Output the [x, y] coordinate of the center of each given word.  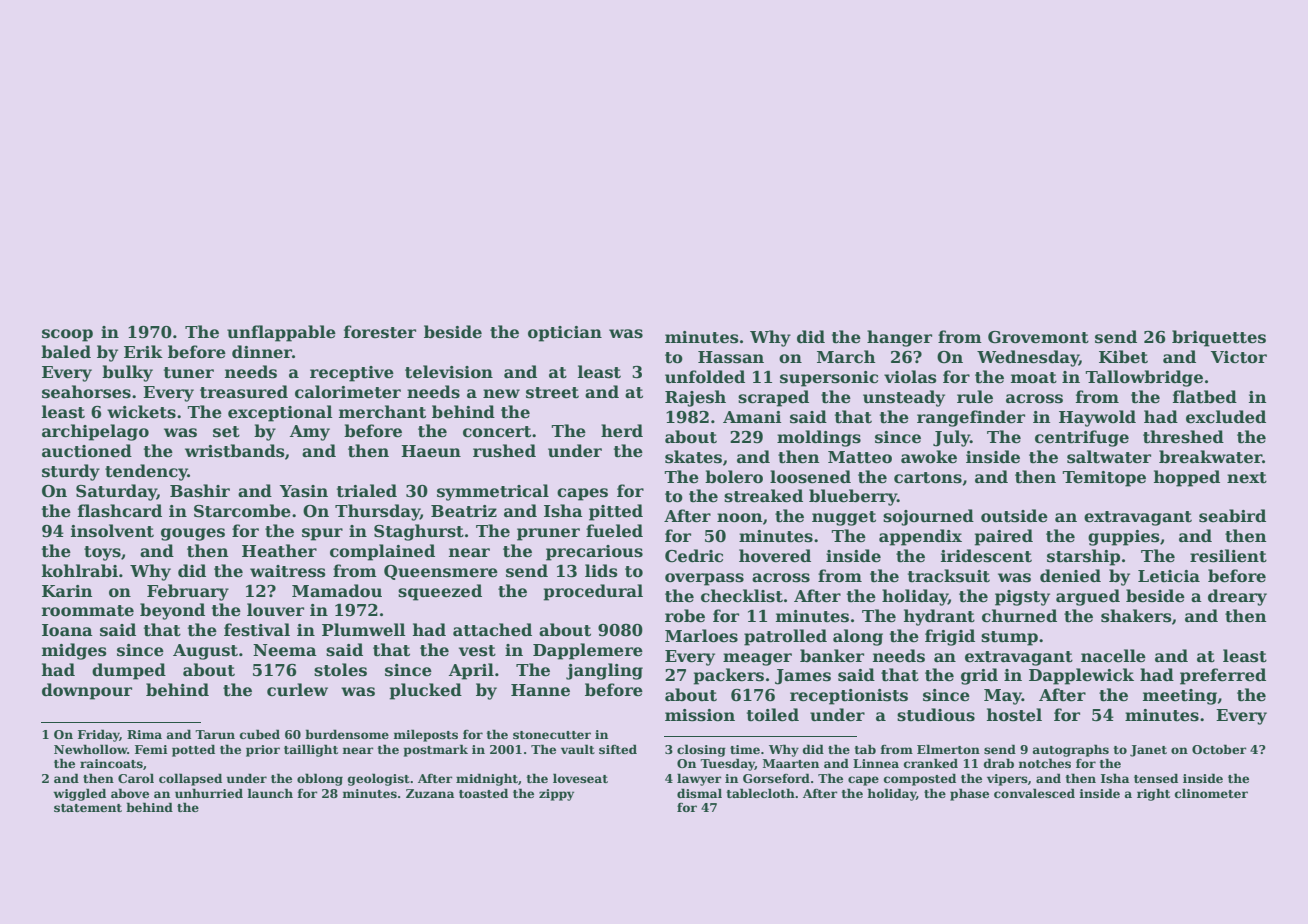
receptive [352, 374]
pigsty [1022, 598]
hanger [899, 338]
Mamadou [337, 591]
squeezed [440, 592]
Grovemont [1038, 337]
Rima [144, 734]
